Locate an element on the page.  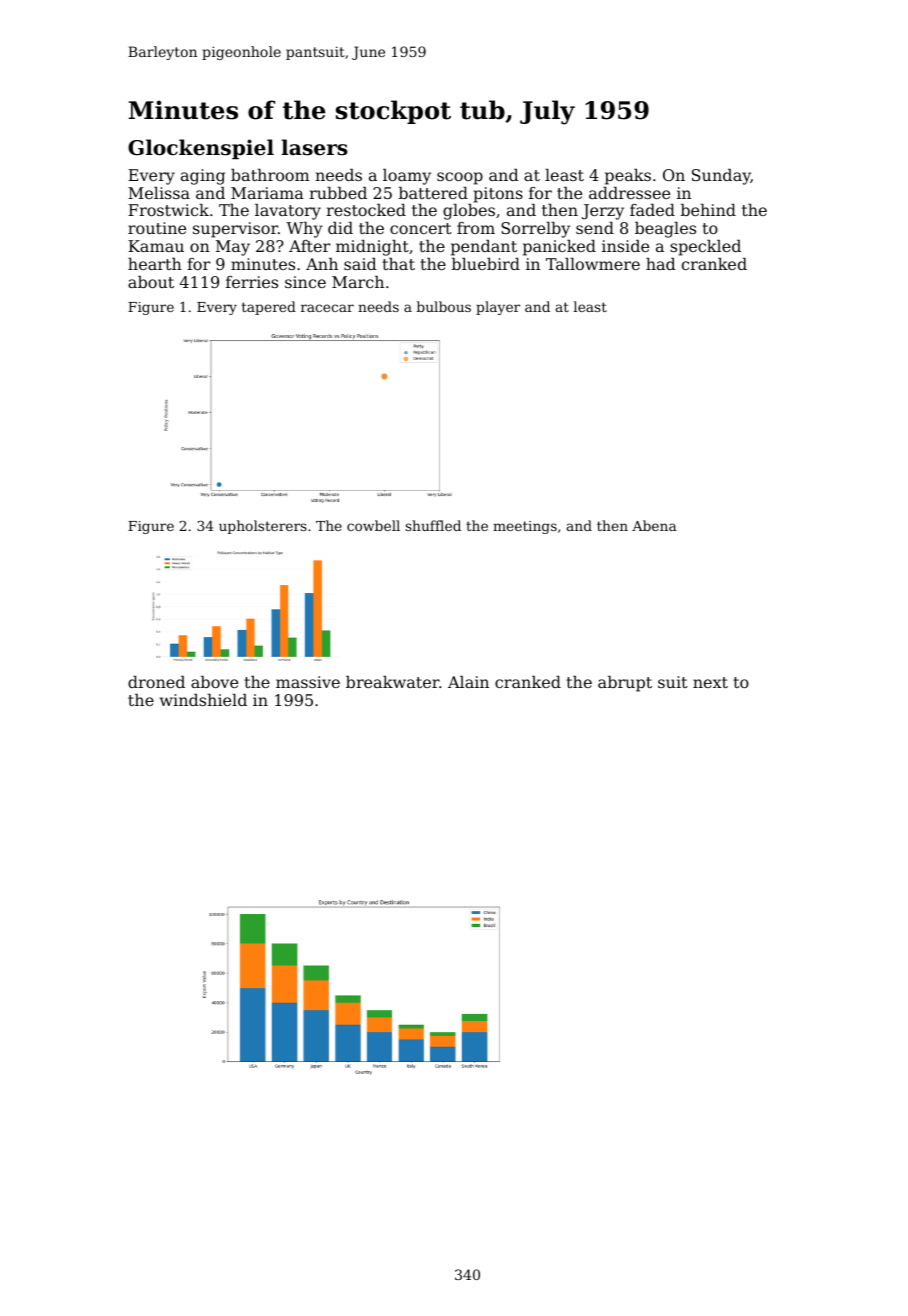
massive is located at coordinates (308, 682).
